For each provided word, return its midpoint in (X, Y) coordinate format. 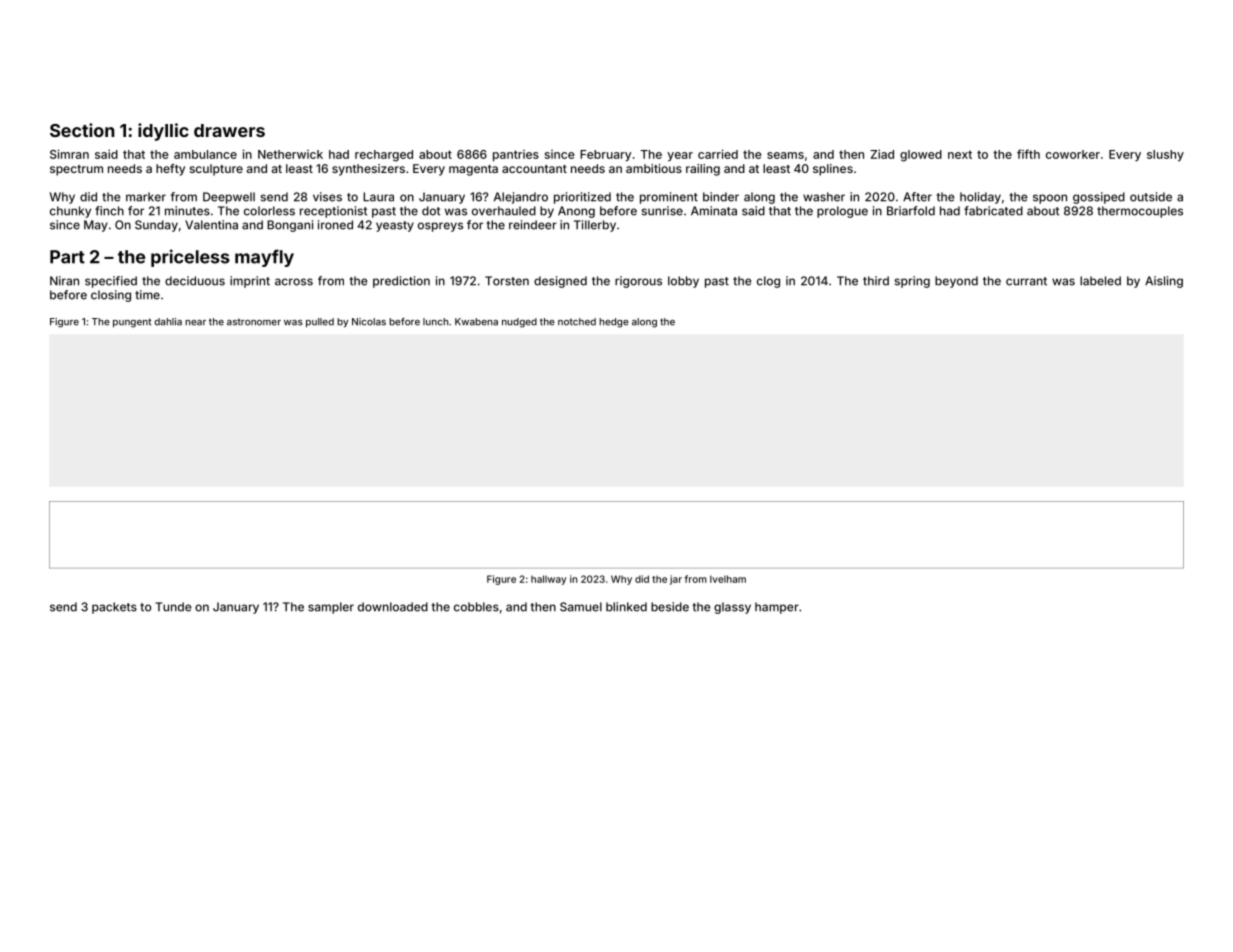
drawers (229, 130)
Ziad (882, 154)
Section (82, 130)
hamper (777, 608)
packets (114, 608)
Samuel (581, 607)
